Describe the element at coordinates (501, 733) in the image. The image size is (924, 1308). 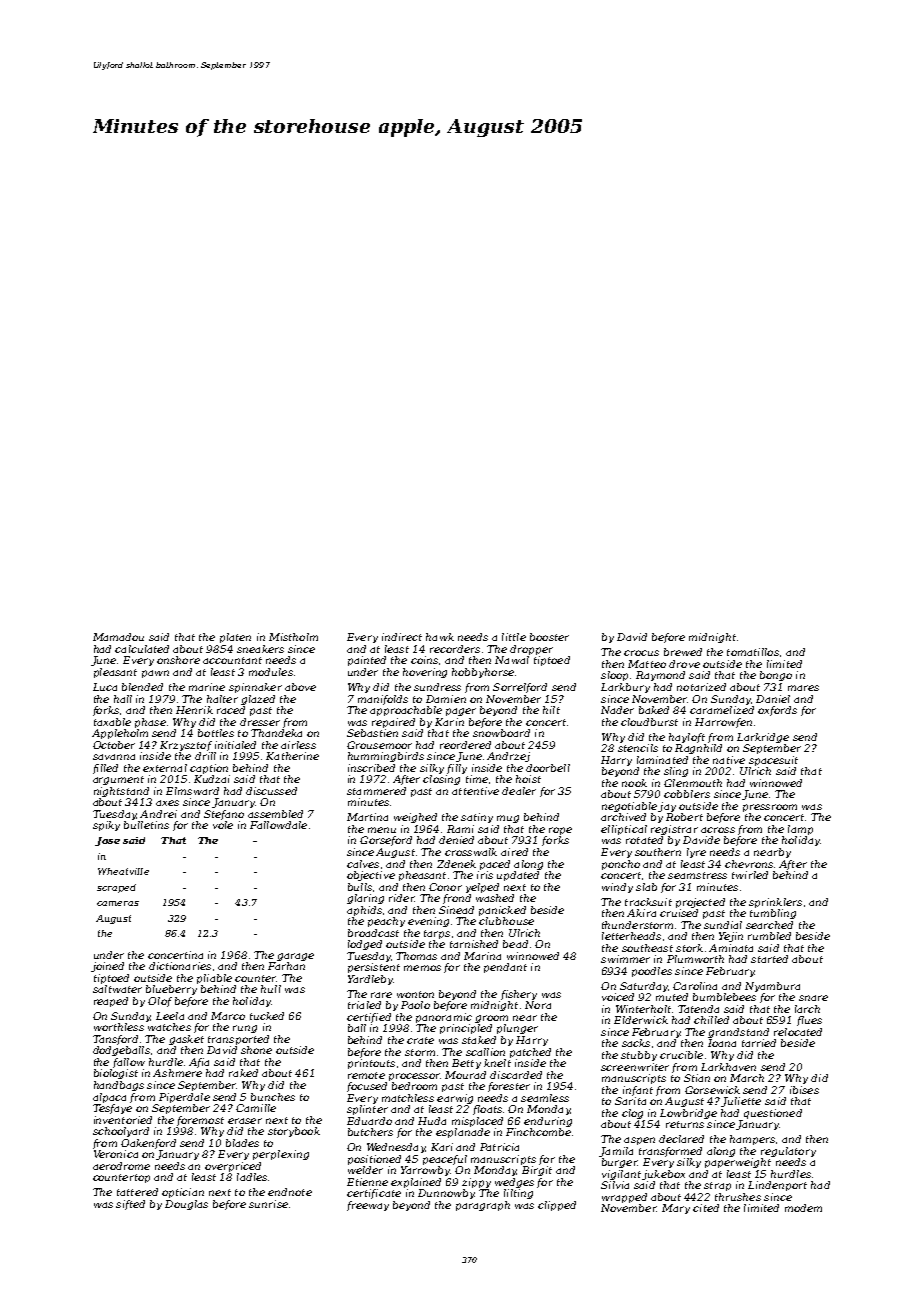
I see `snowboard` at that location.
